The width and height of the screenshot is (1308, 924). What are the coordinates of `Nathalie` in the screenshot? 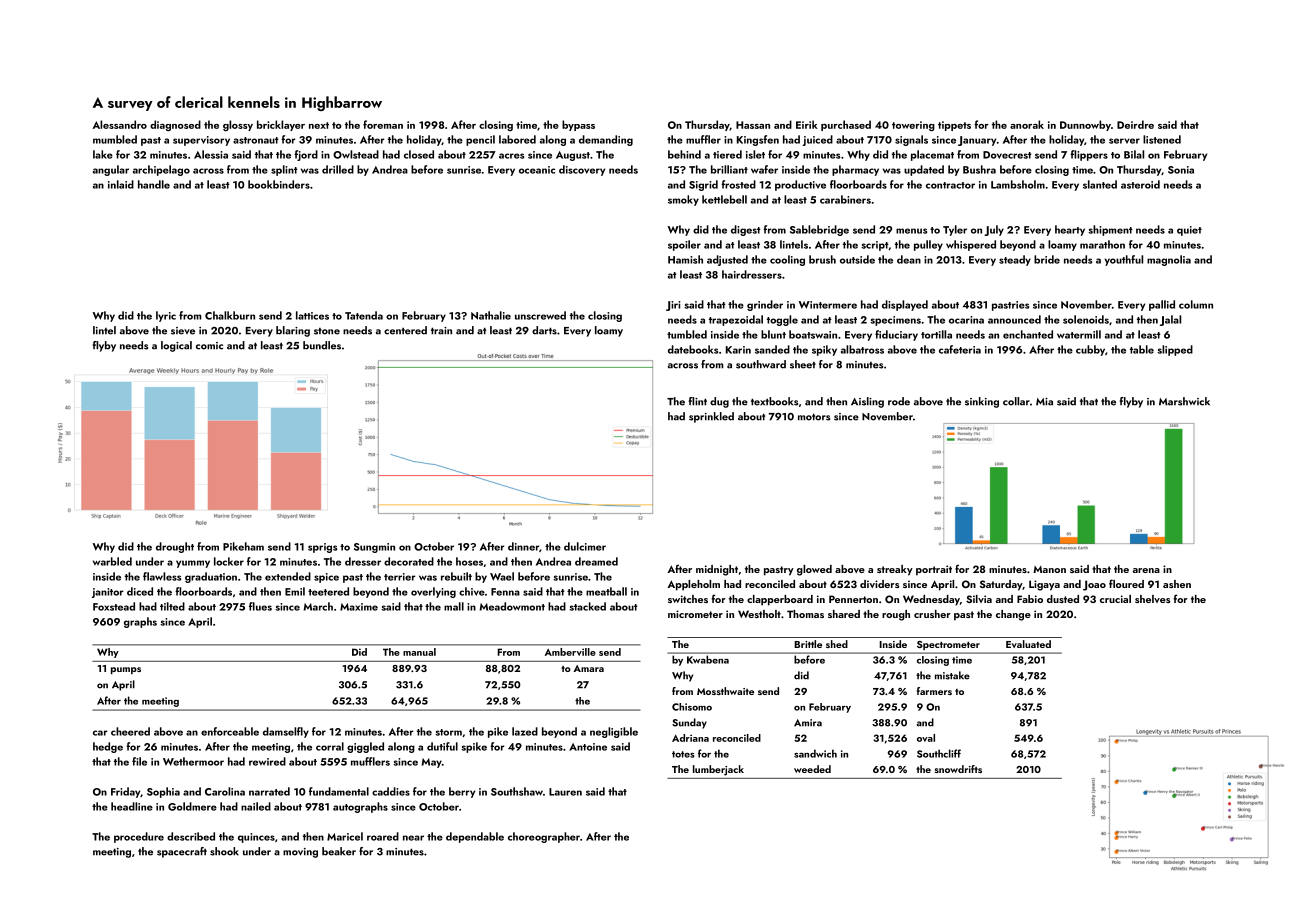 It's located at (491, 315).
